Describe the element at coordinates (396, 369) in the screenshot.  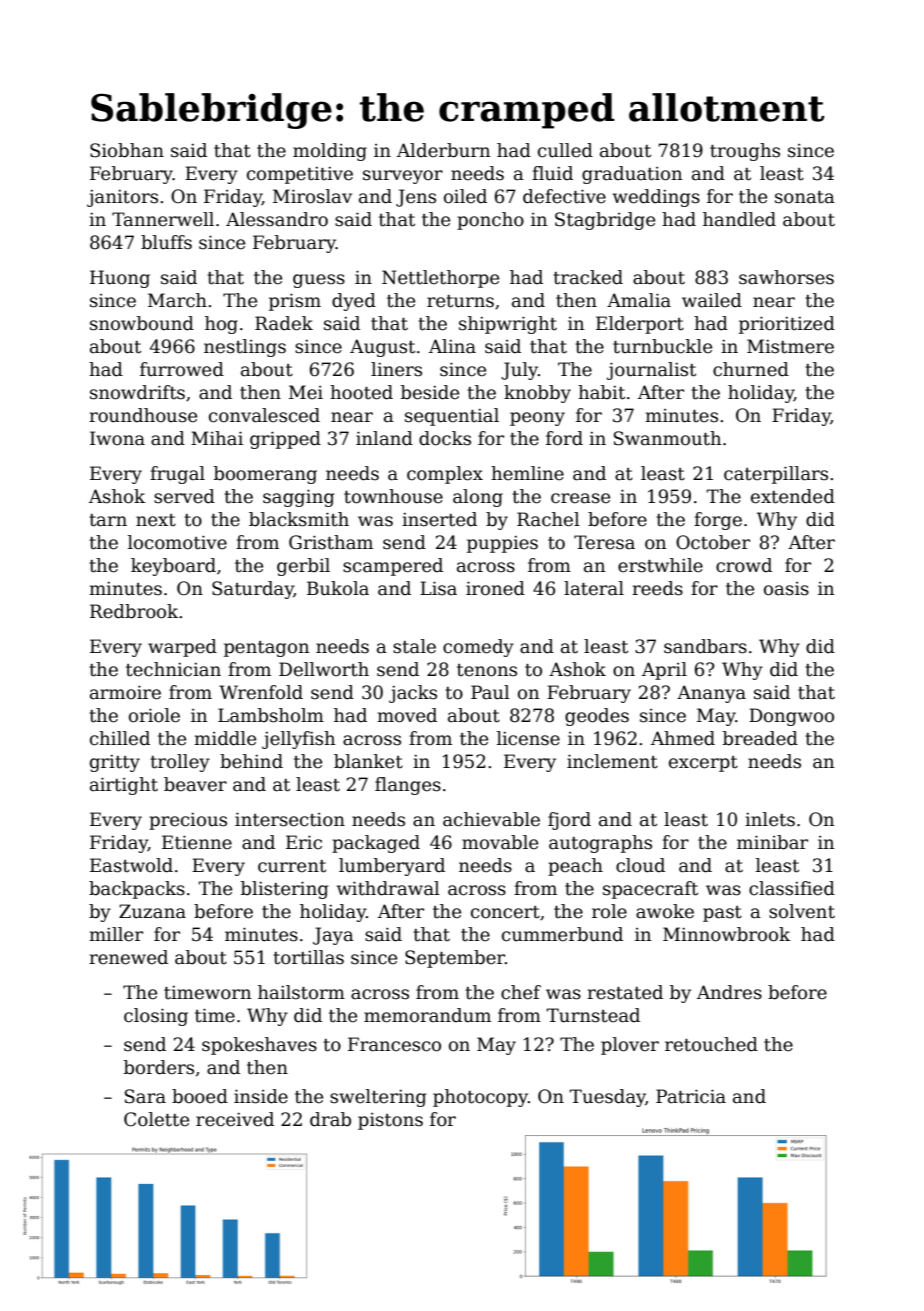
I see `liners` at that location.
